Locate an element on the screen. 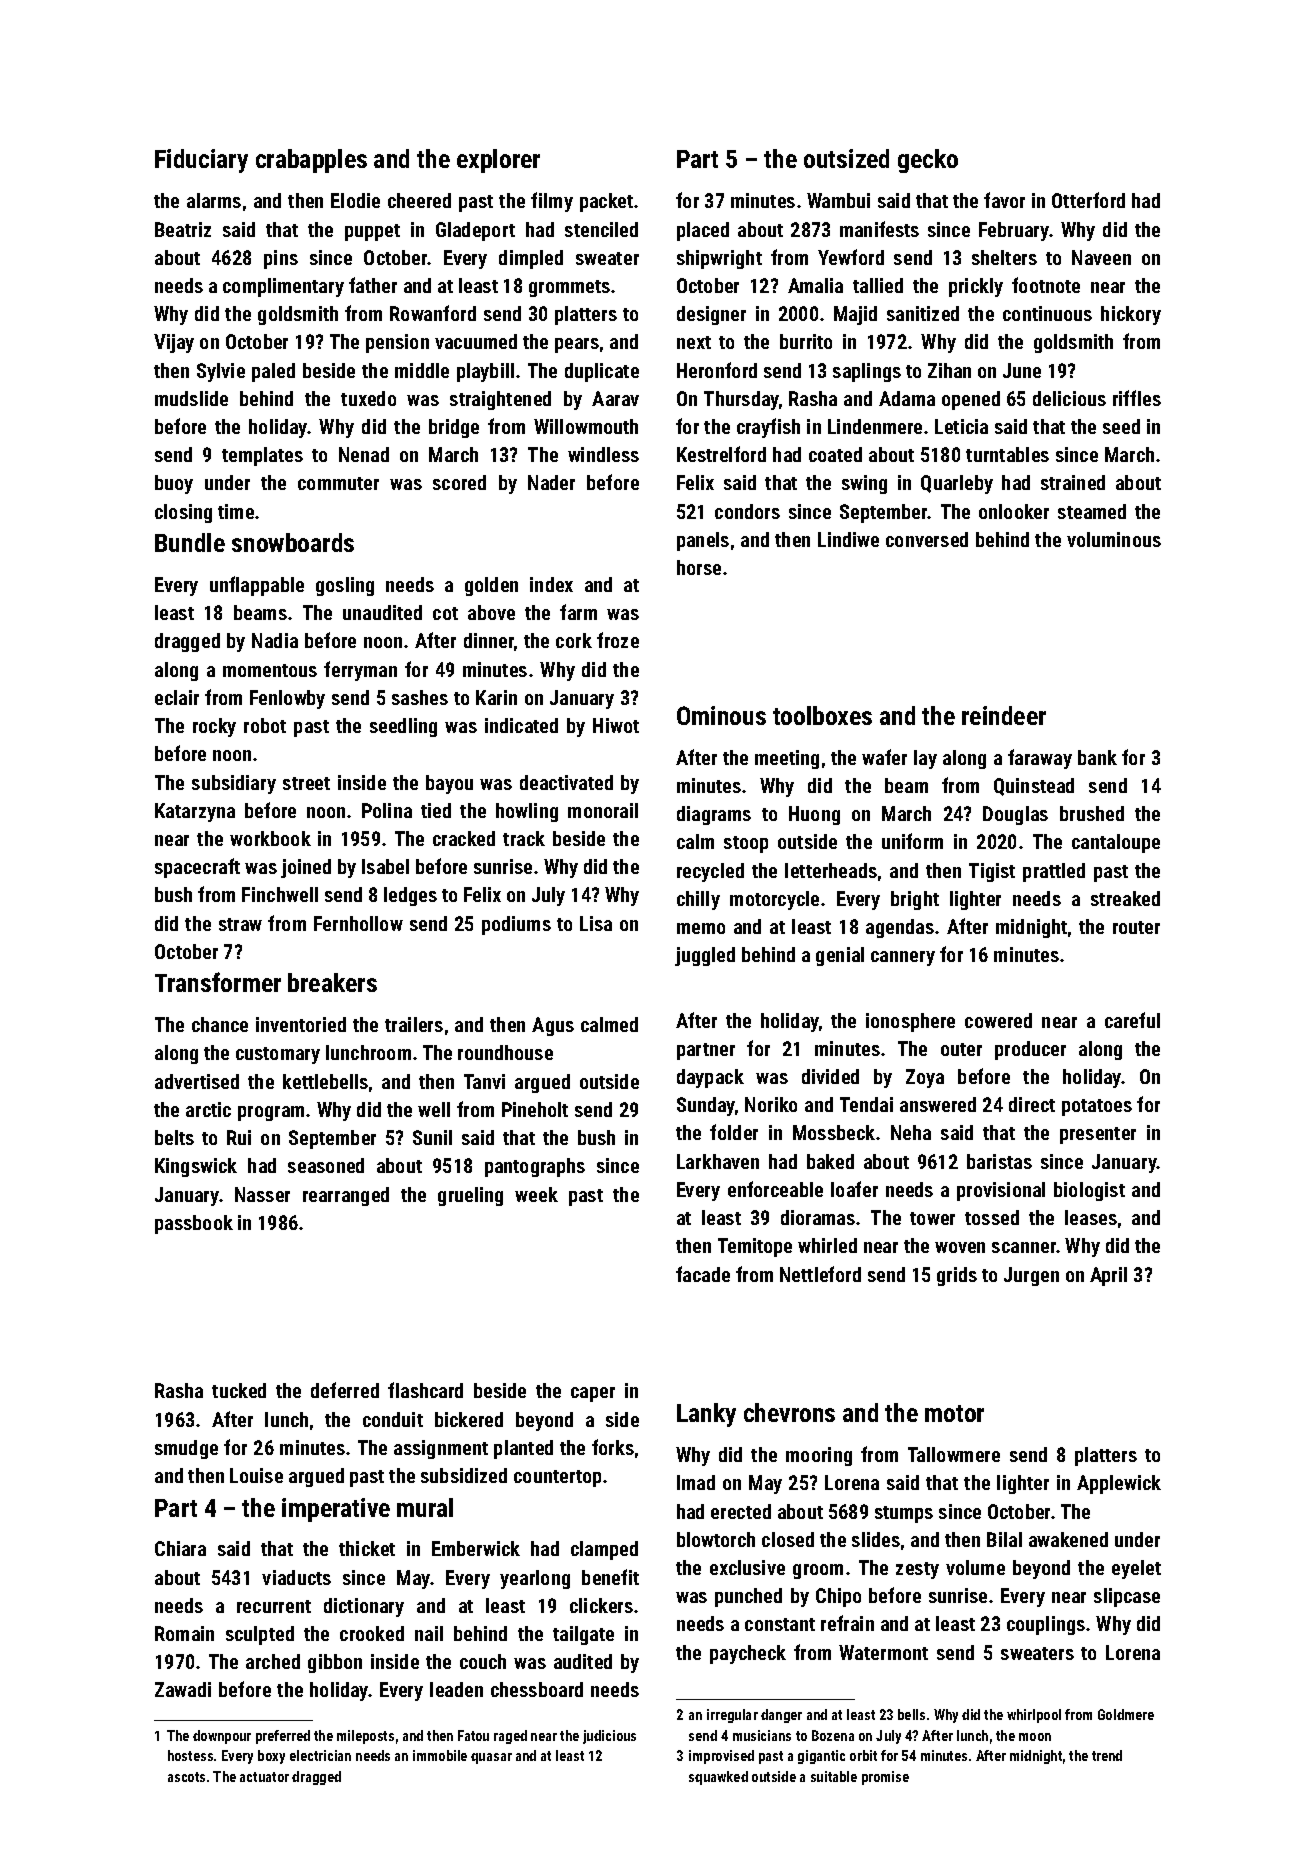 This screenshot has width=1316, height=1861. Watermont is located at coordinates (883, 1652).
